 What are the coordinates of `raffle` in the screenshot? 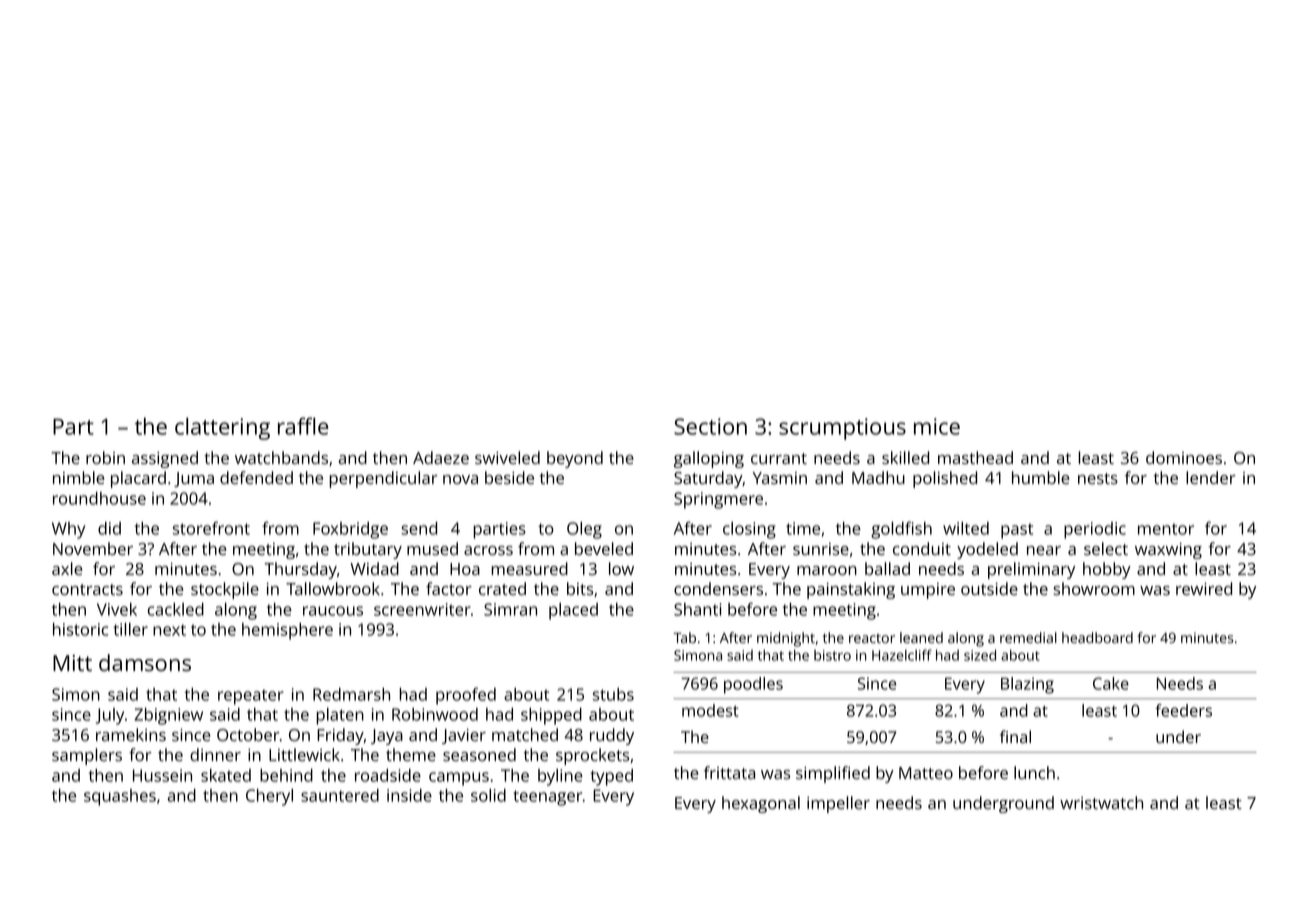 It's located at (303, 426).
